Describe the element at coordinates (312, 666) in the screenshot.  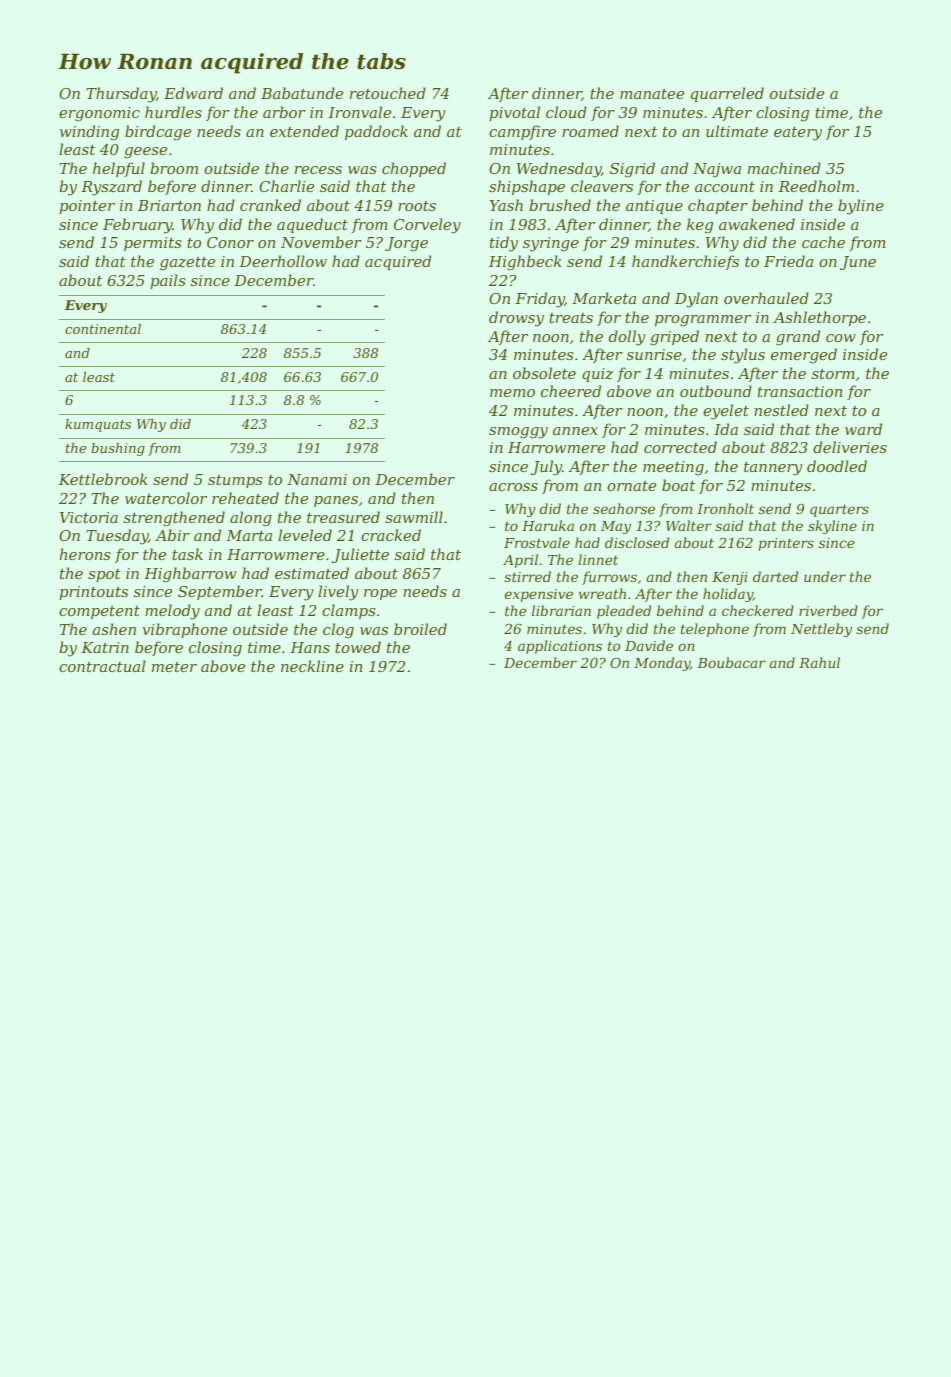
I see `neckline` at that location.
